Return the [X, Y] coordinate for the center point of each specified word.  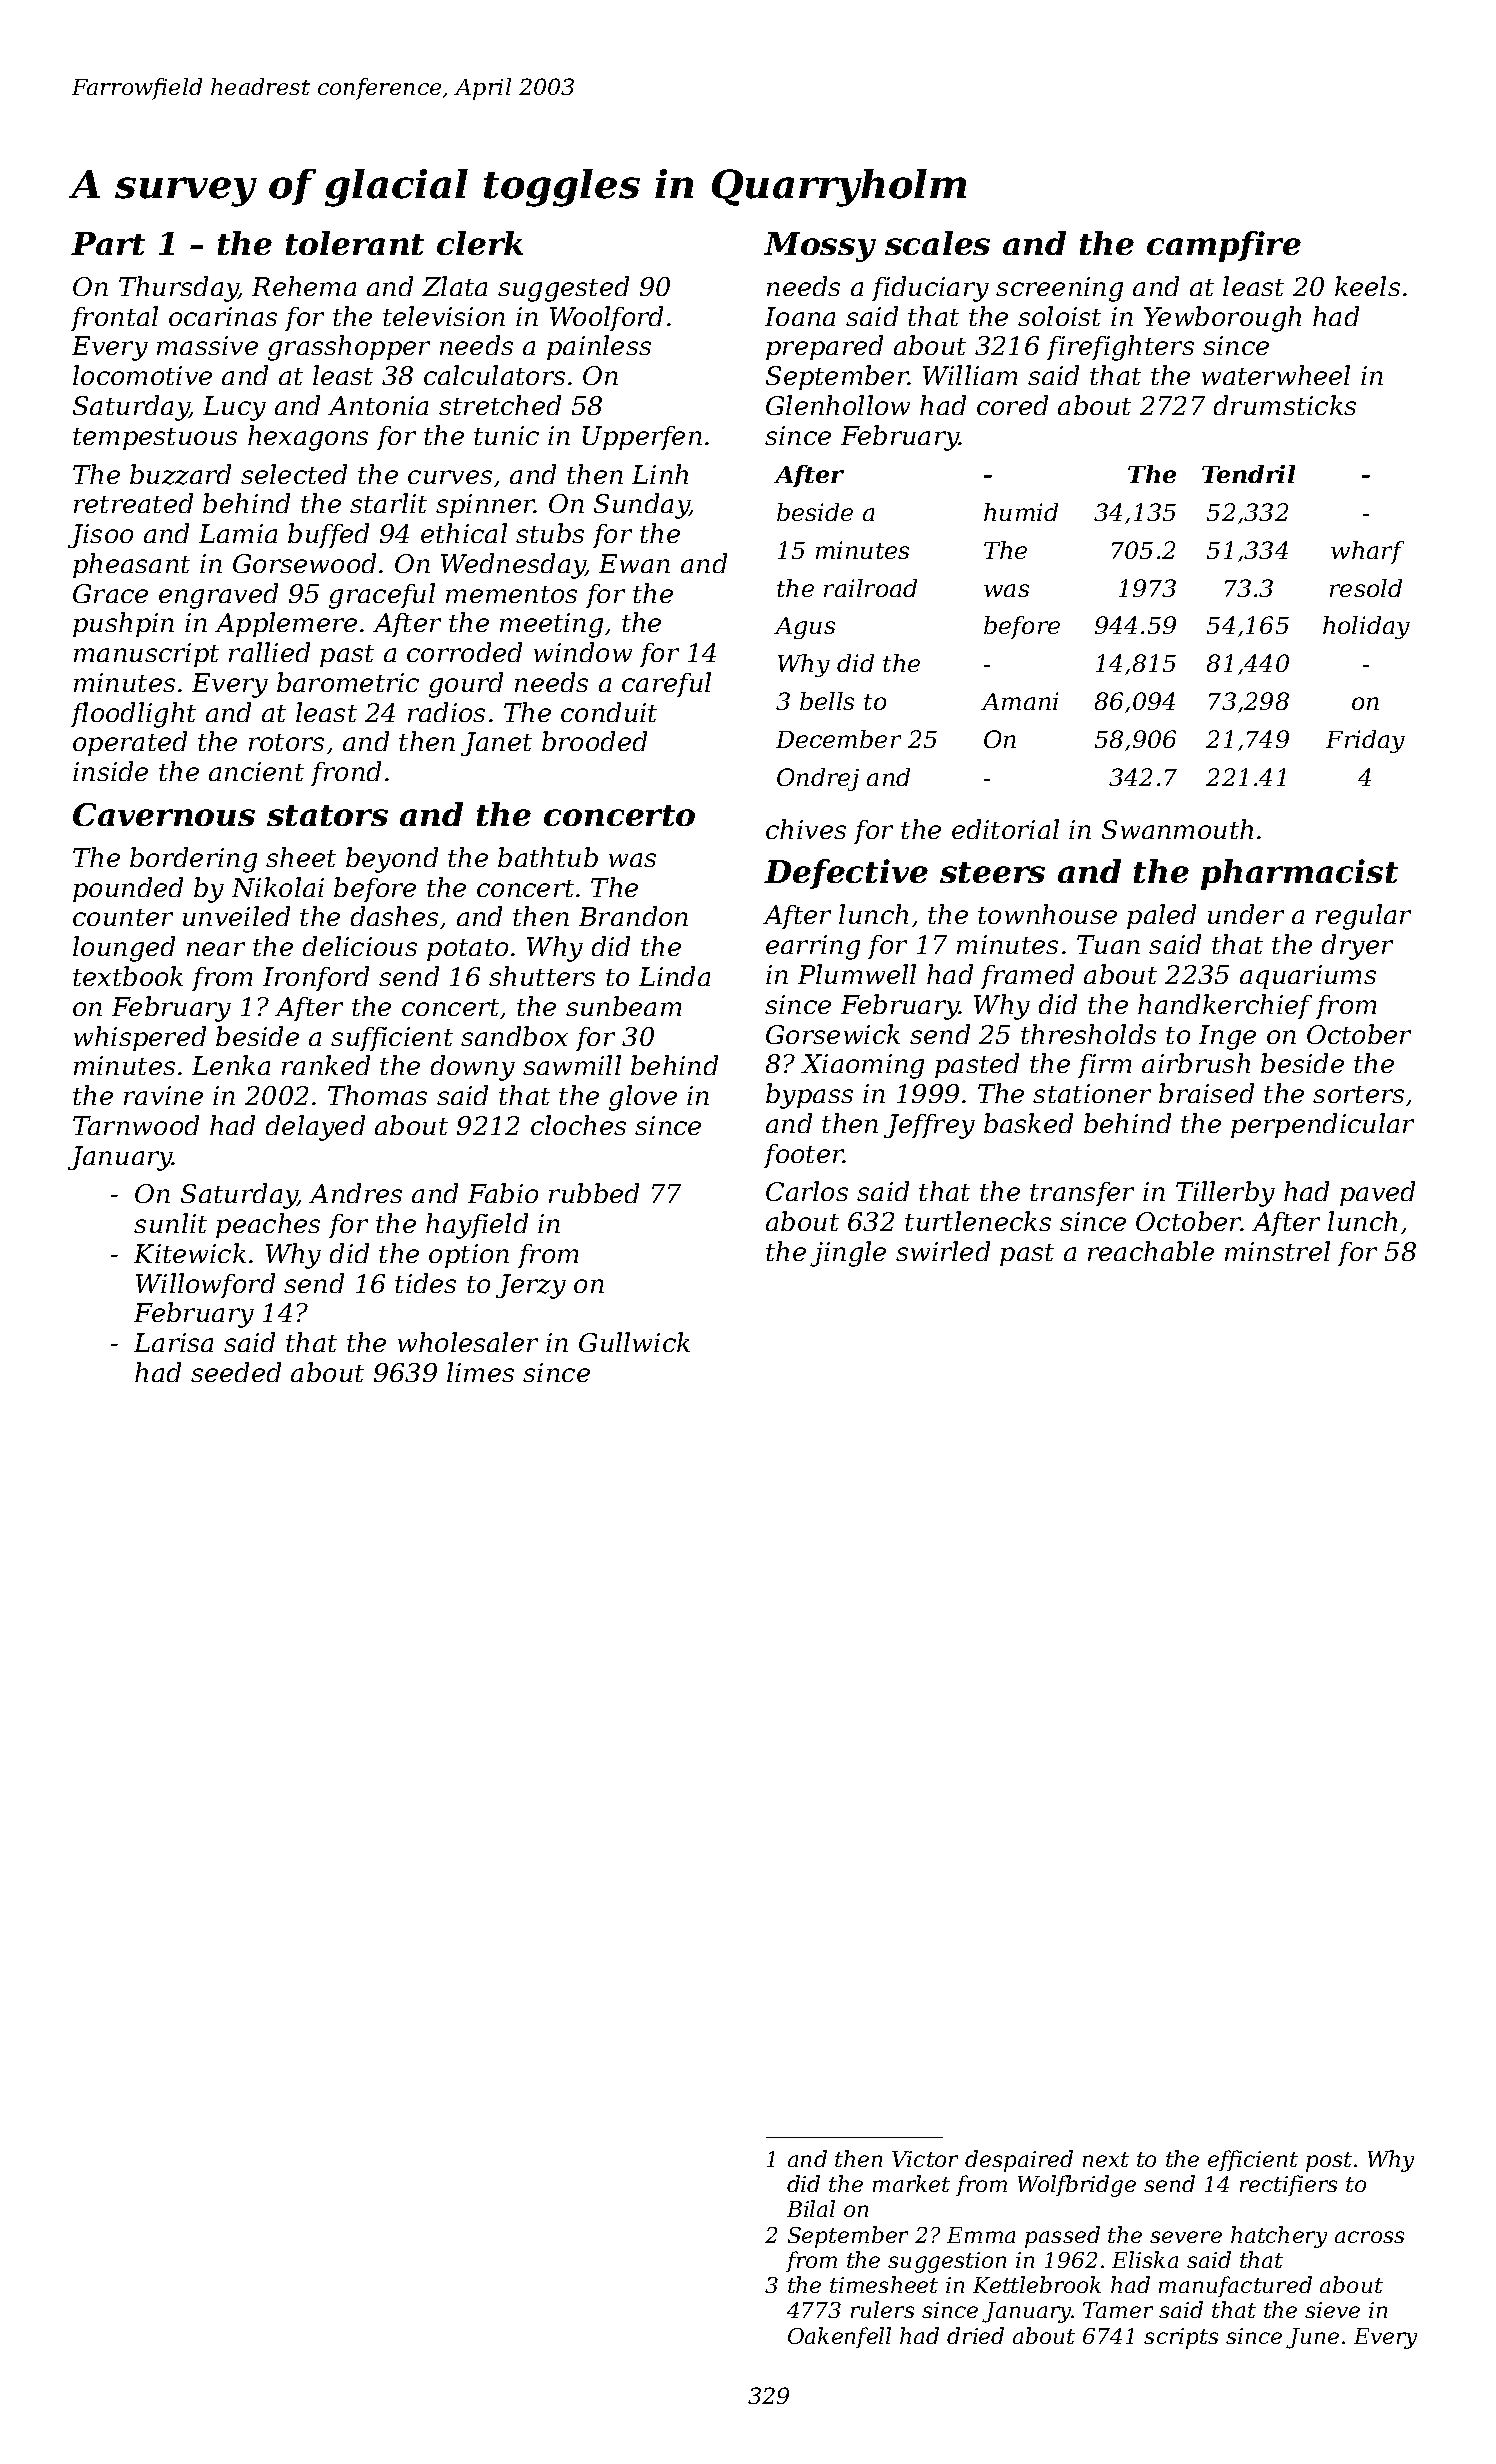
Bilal [811, 2208]
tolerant [355, 243]
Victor [925, 2159]
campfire [1224, 246]
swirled [943, 1251]
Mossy [820, 247]
